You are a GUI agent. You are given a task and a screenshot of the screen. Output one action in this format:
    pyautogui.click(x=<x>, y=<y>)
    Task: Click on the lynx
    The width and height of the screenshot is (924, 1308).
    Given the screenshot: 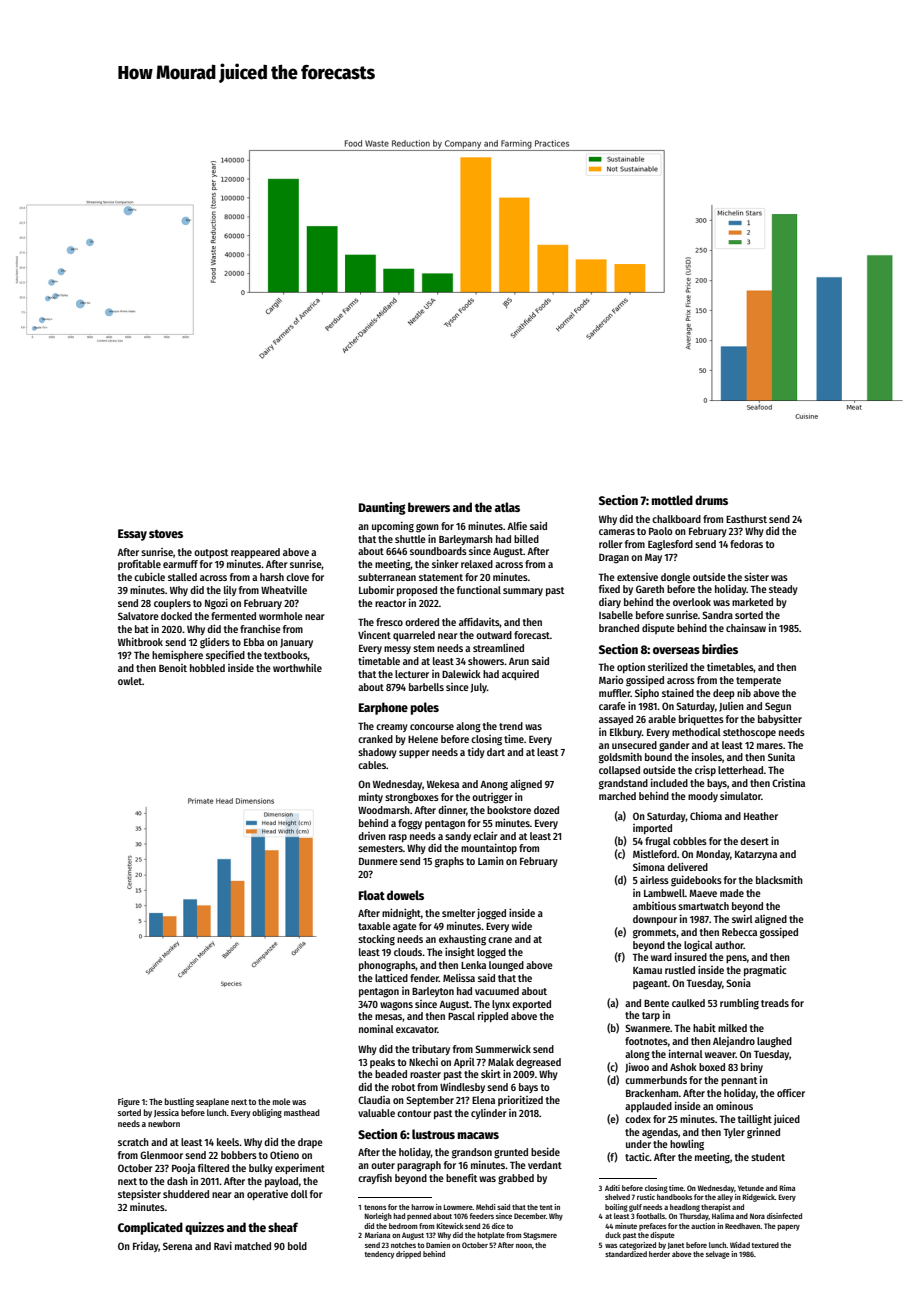 What is the action you would take?
    pyautogui.click(x=501, y=1005)
